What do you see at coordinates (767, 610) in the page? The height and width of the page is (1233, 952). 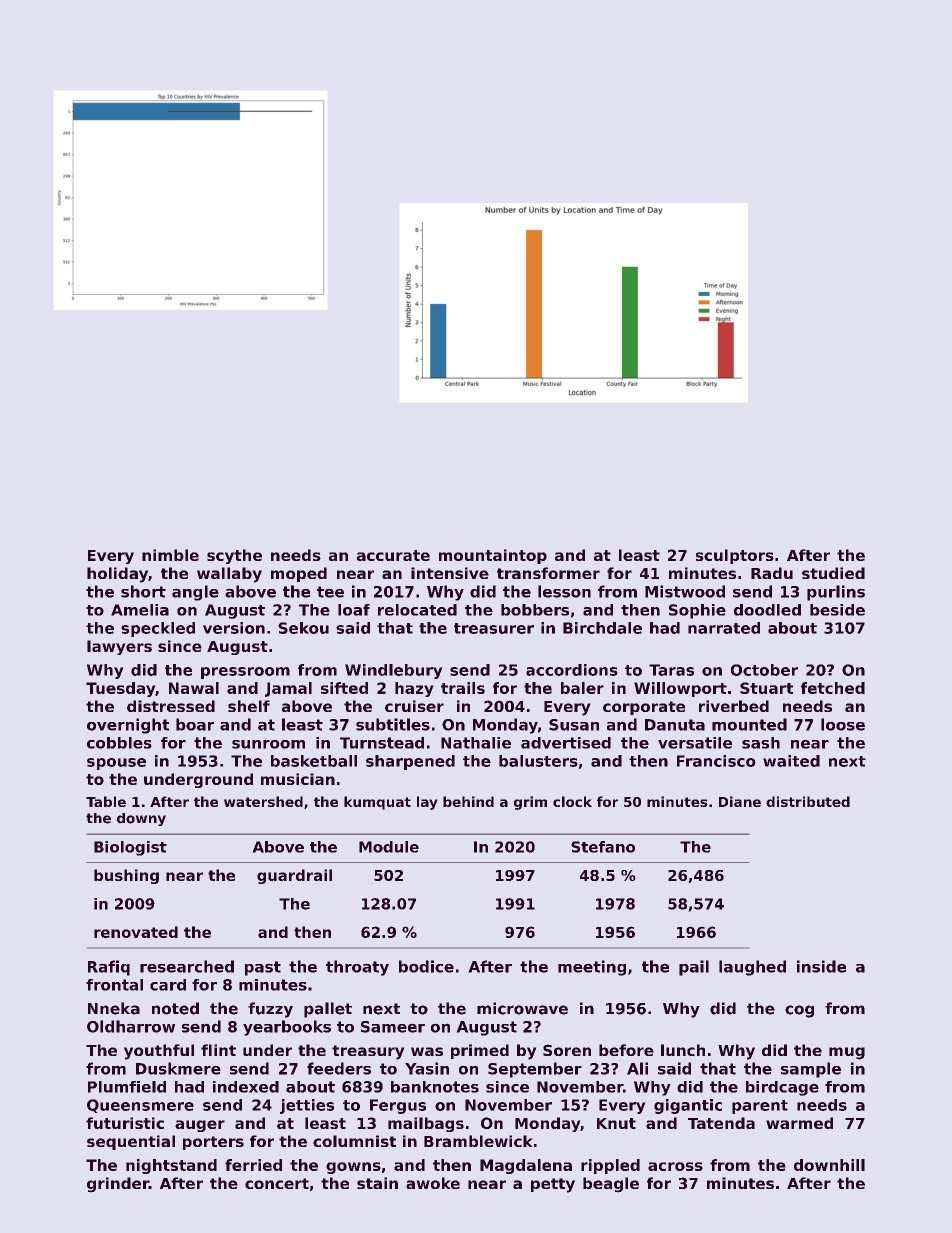 I see `doodled` at bounding box center [767, 610].
